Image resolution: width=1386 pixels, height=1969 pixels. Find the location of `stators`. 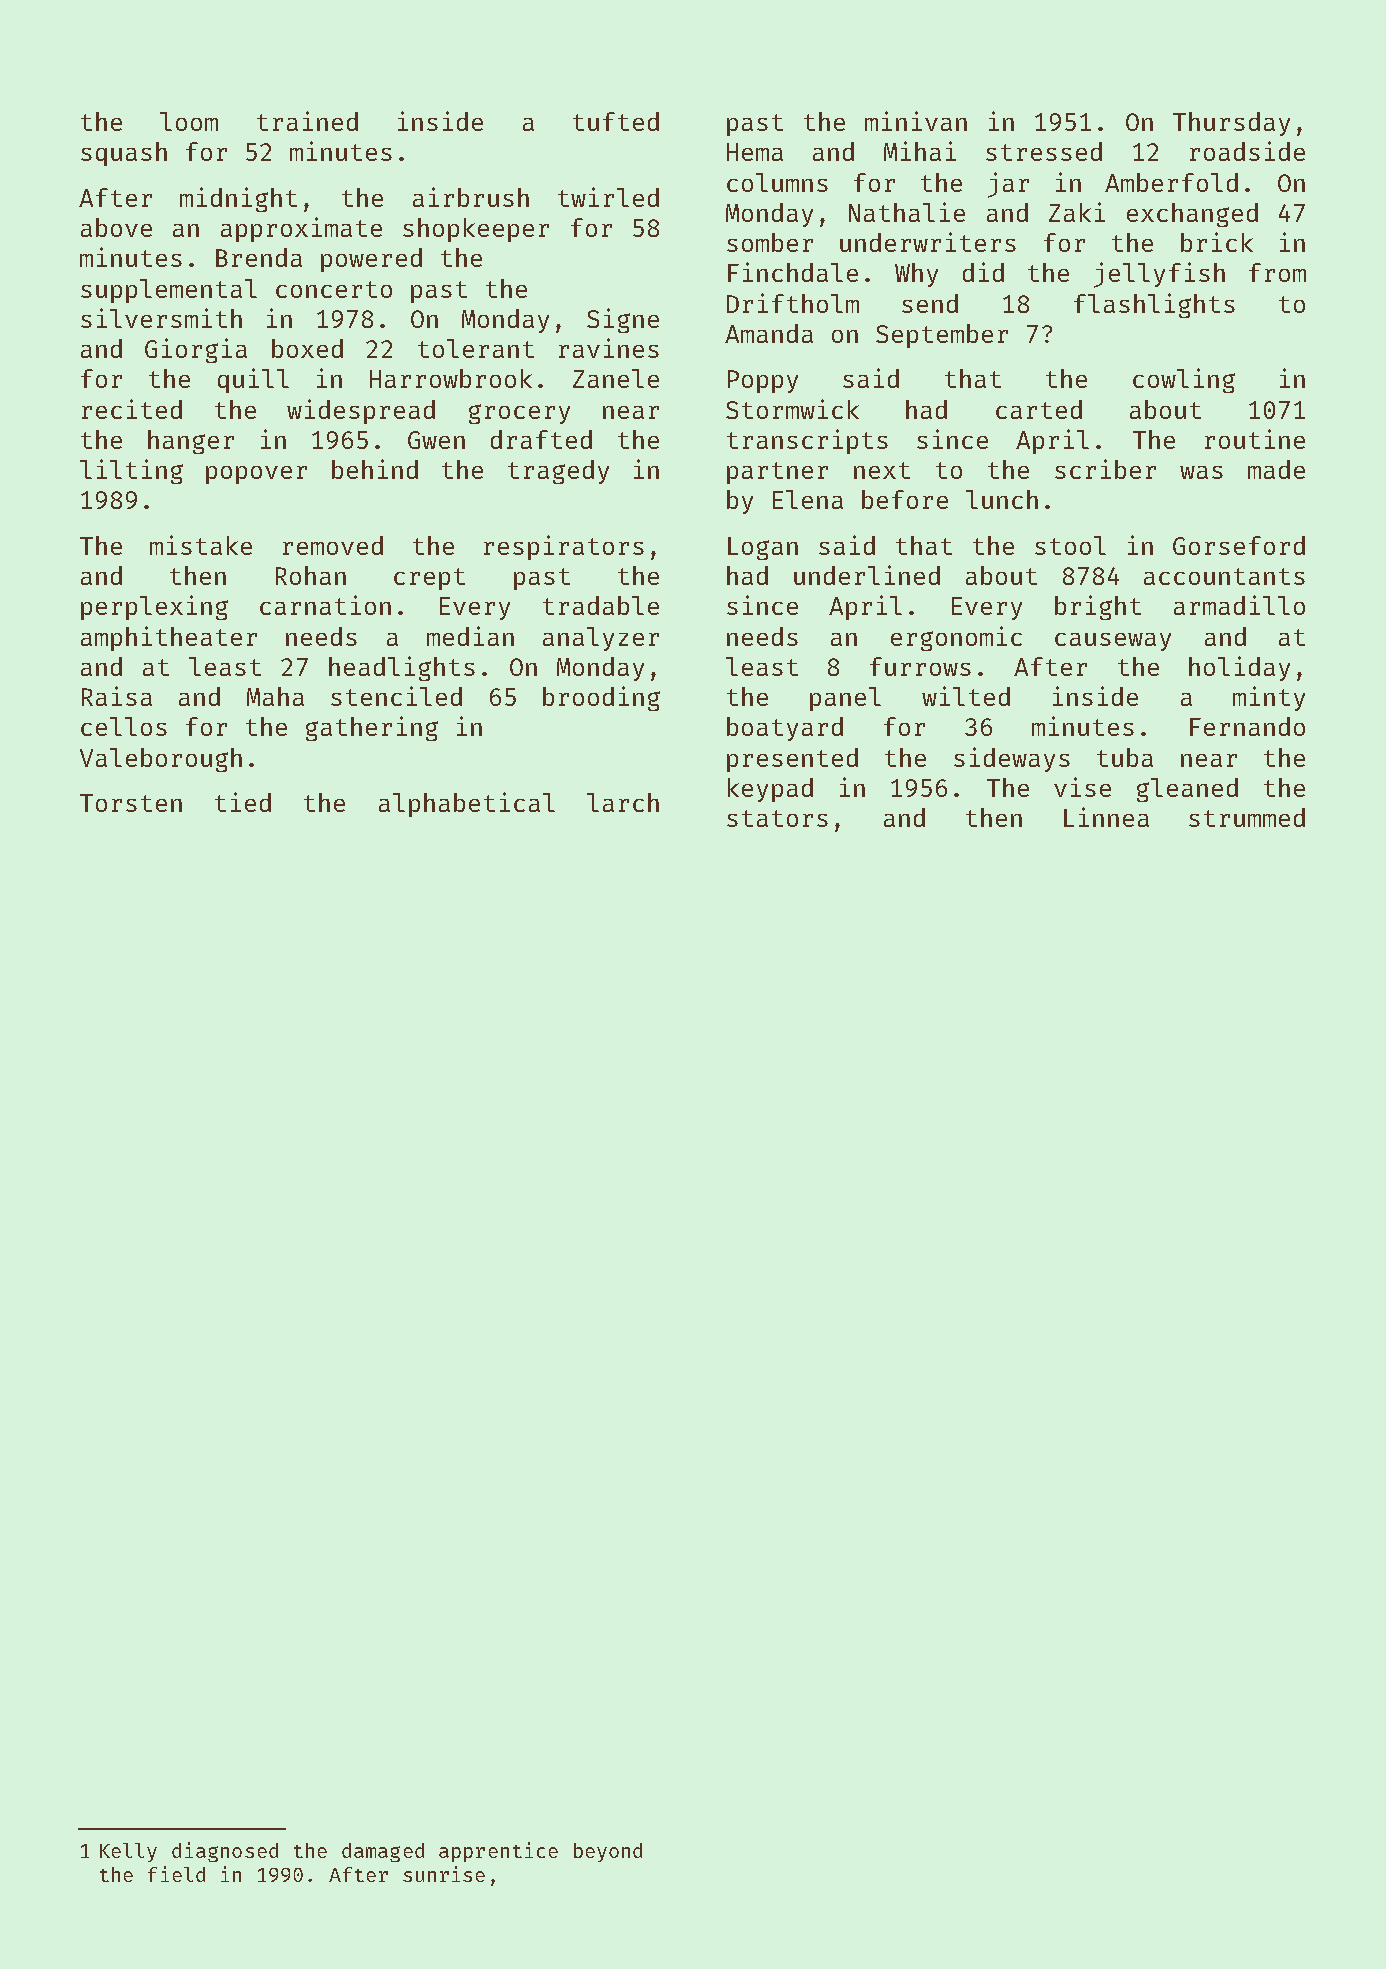

stators is located at coordinates (777, 818).
